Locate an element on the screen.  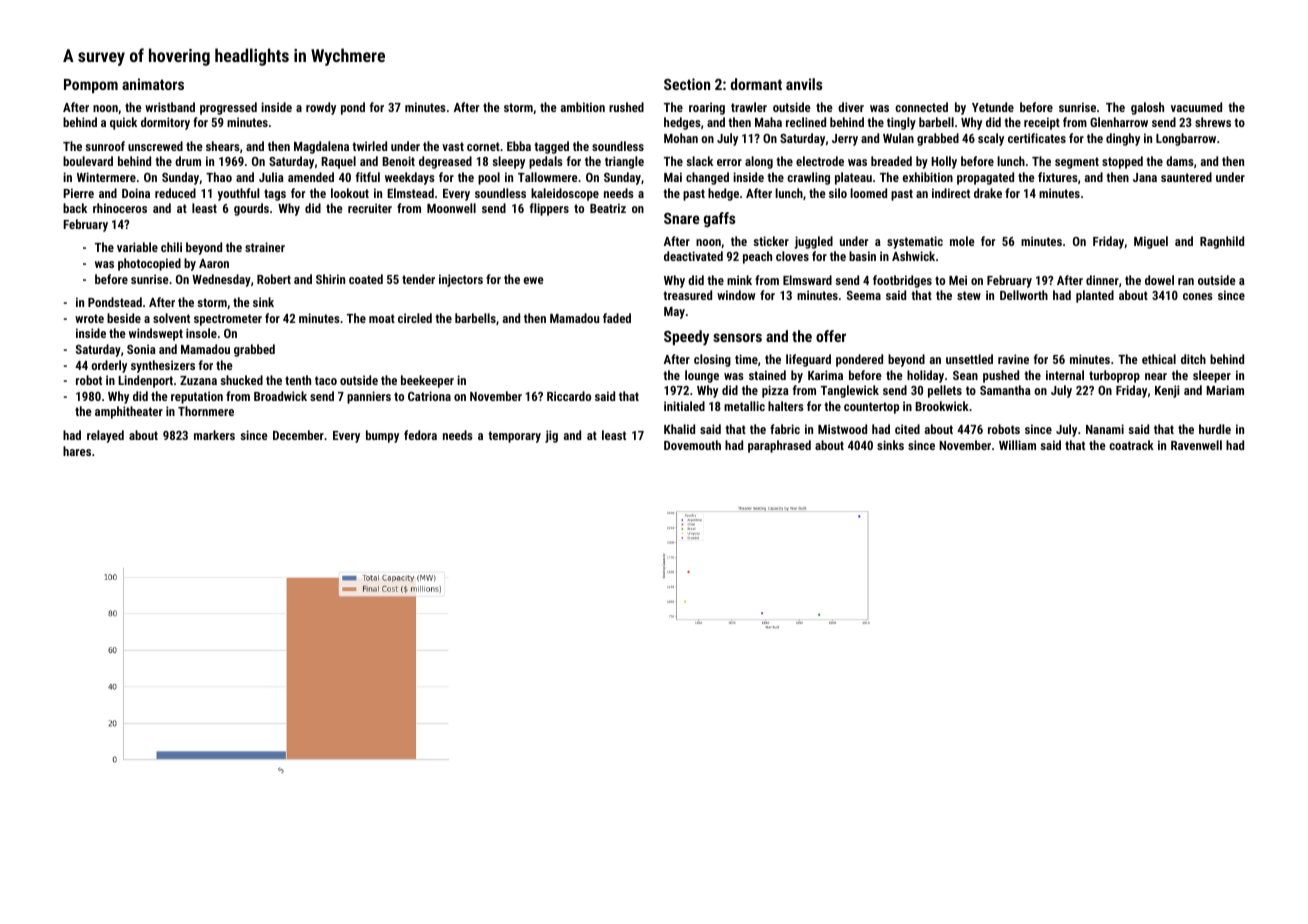
Mei is located at coordinates (958, 280).
